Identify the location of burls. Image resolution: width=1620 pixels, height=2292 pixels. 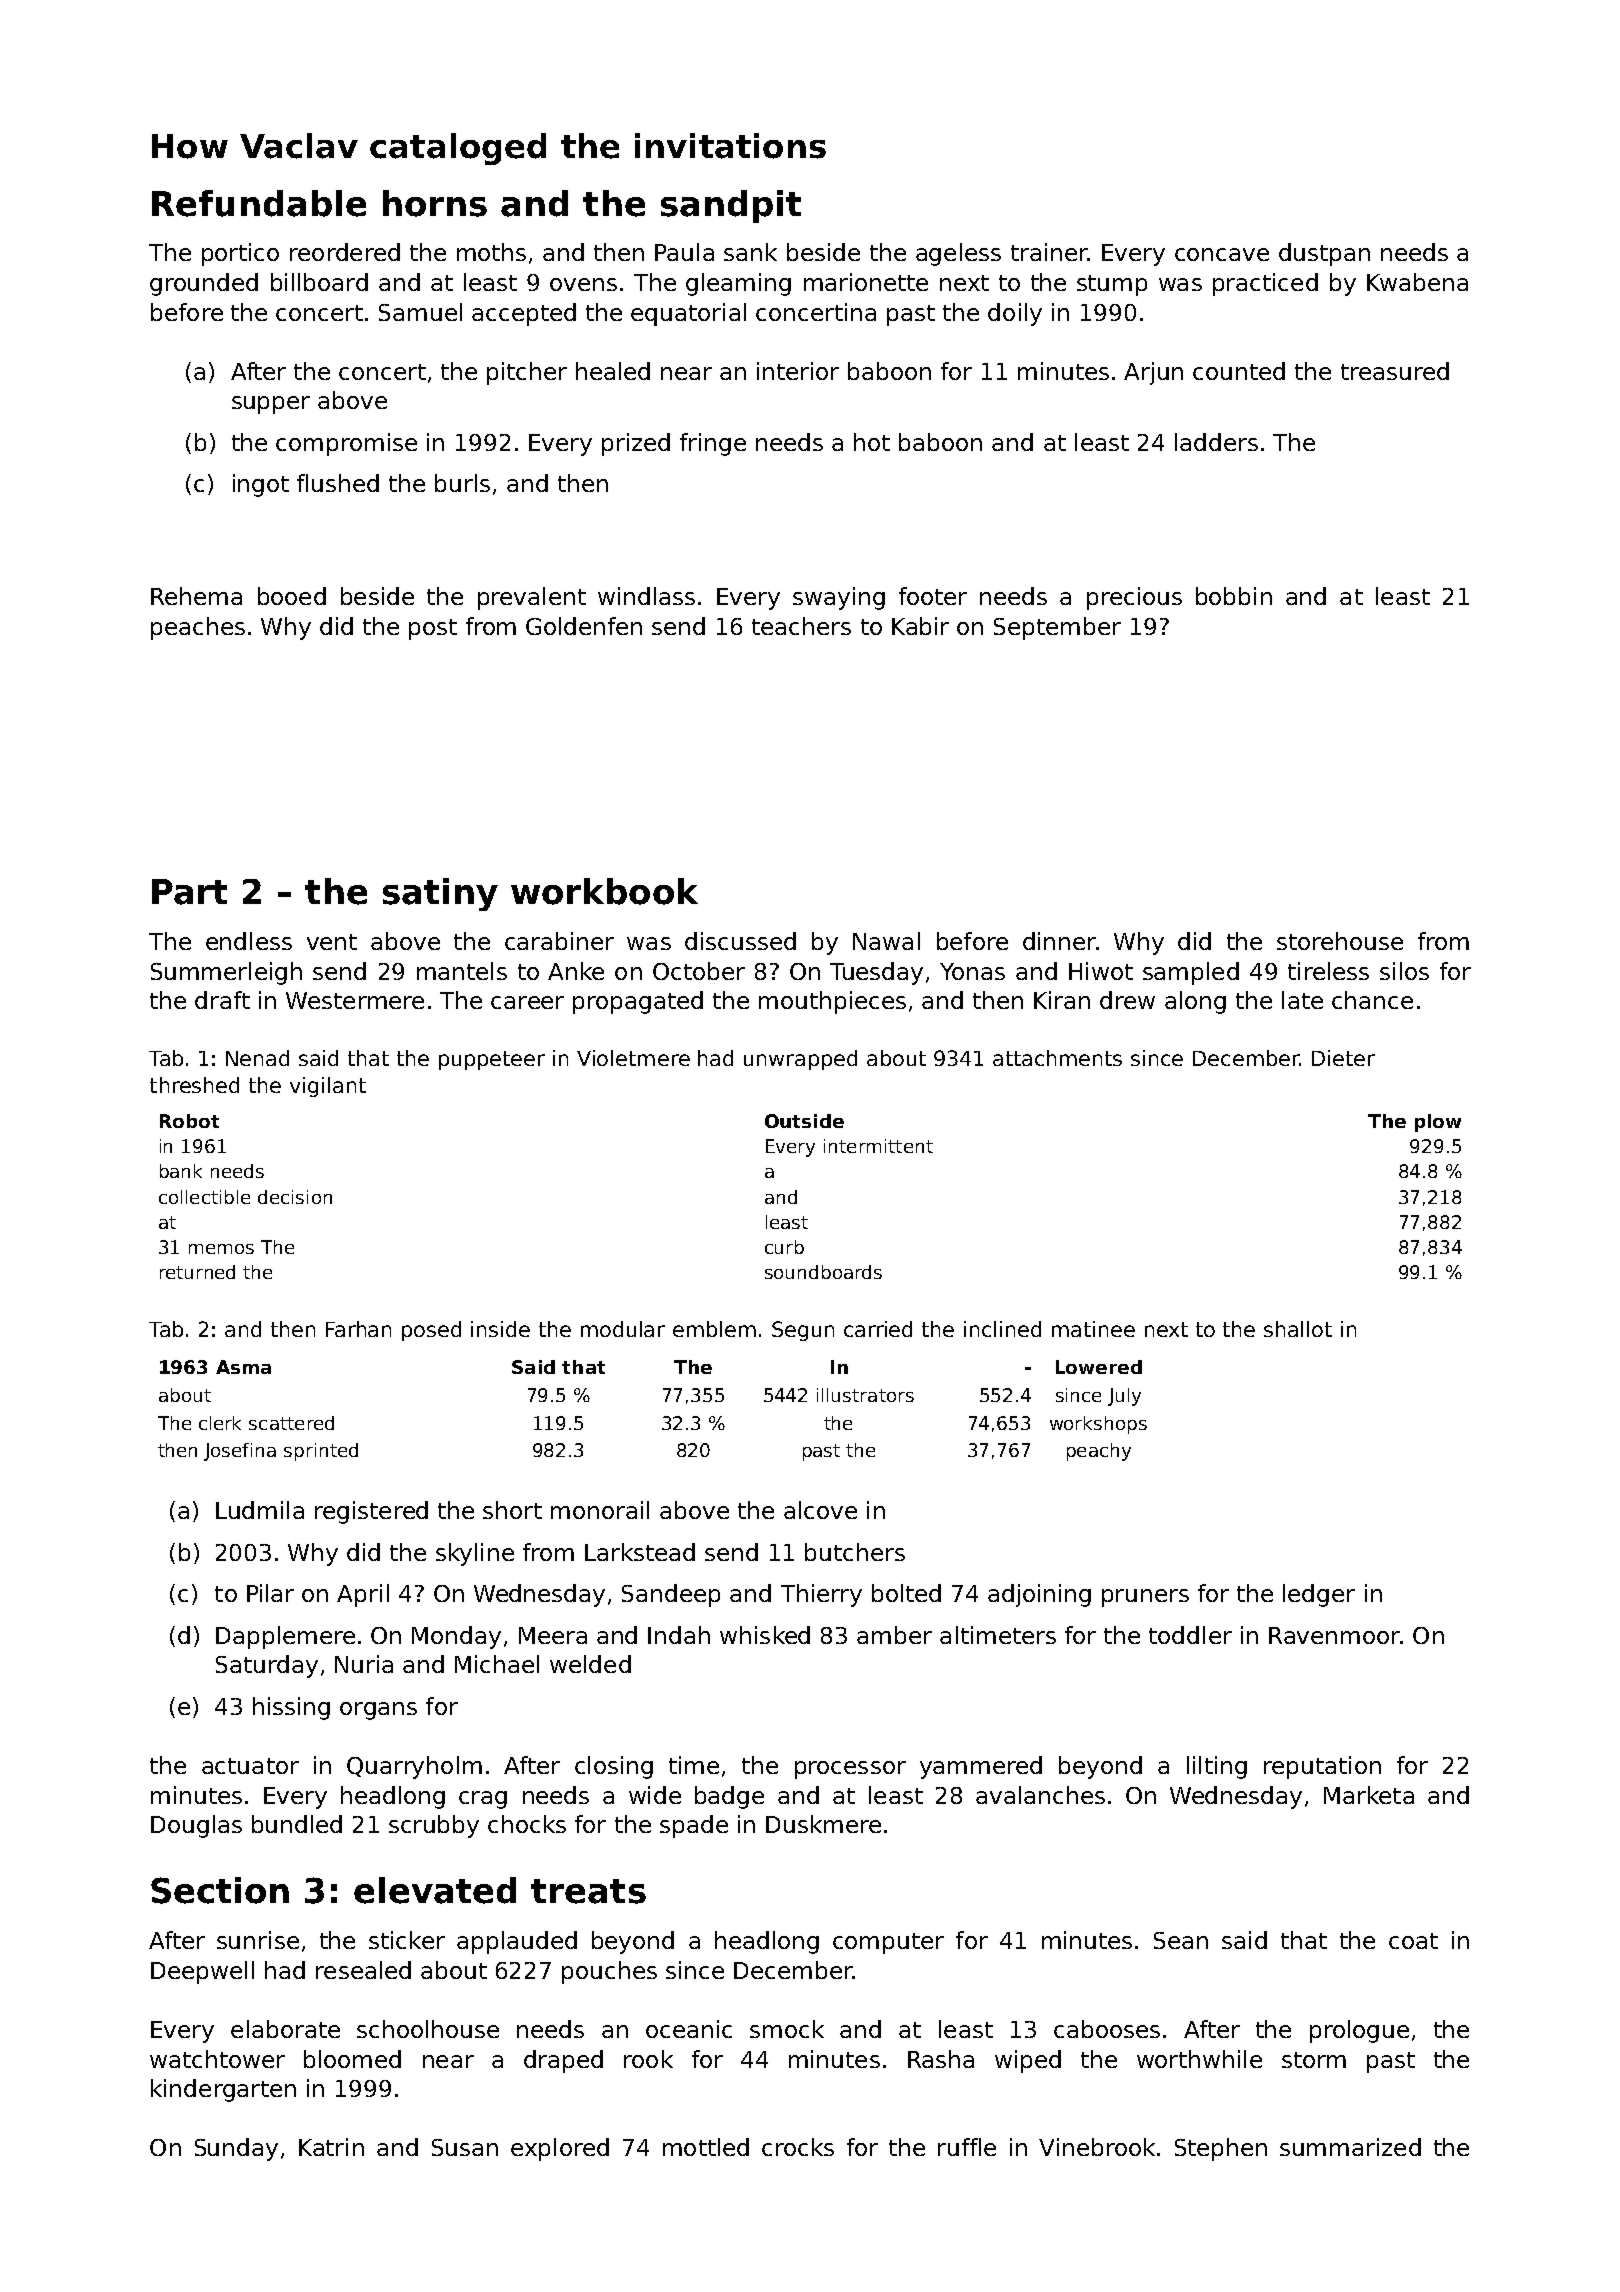
(462, 483).
